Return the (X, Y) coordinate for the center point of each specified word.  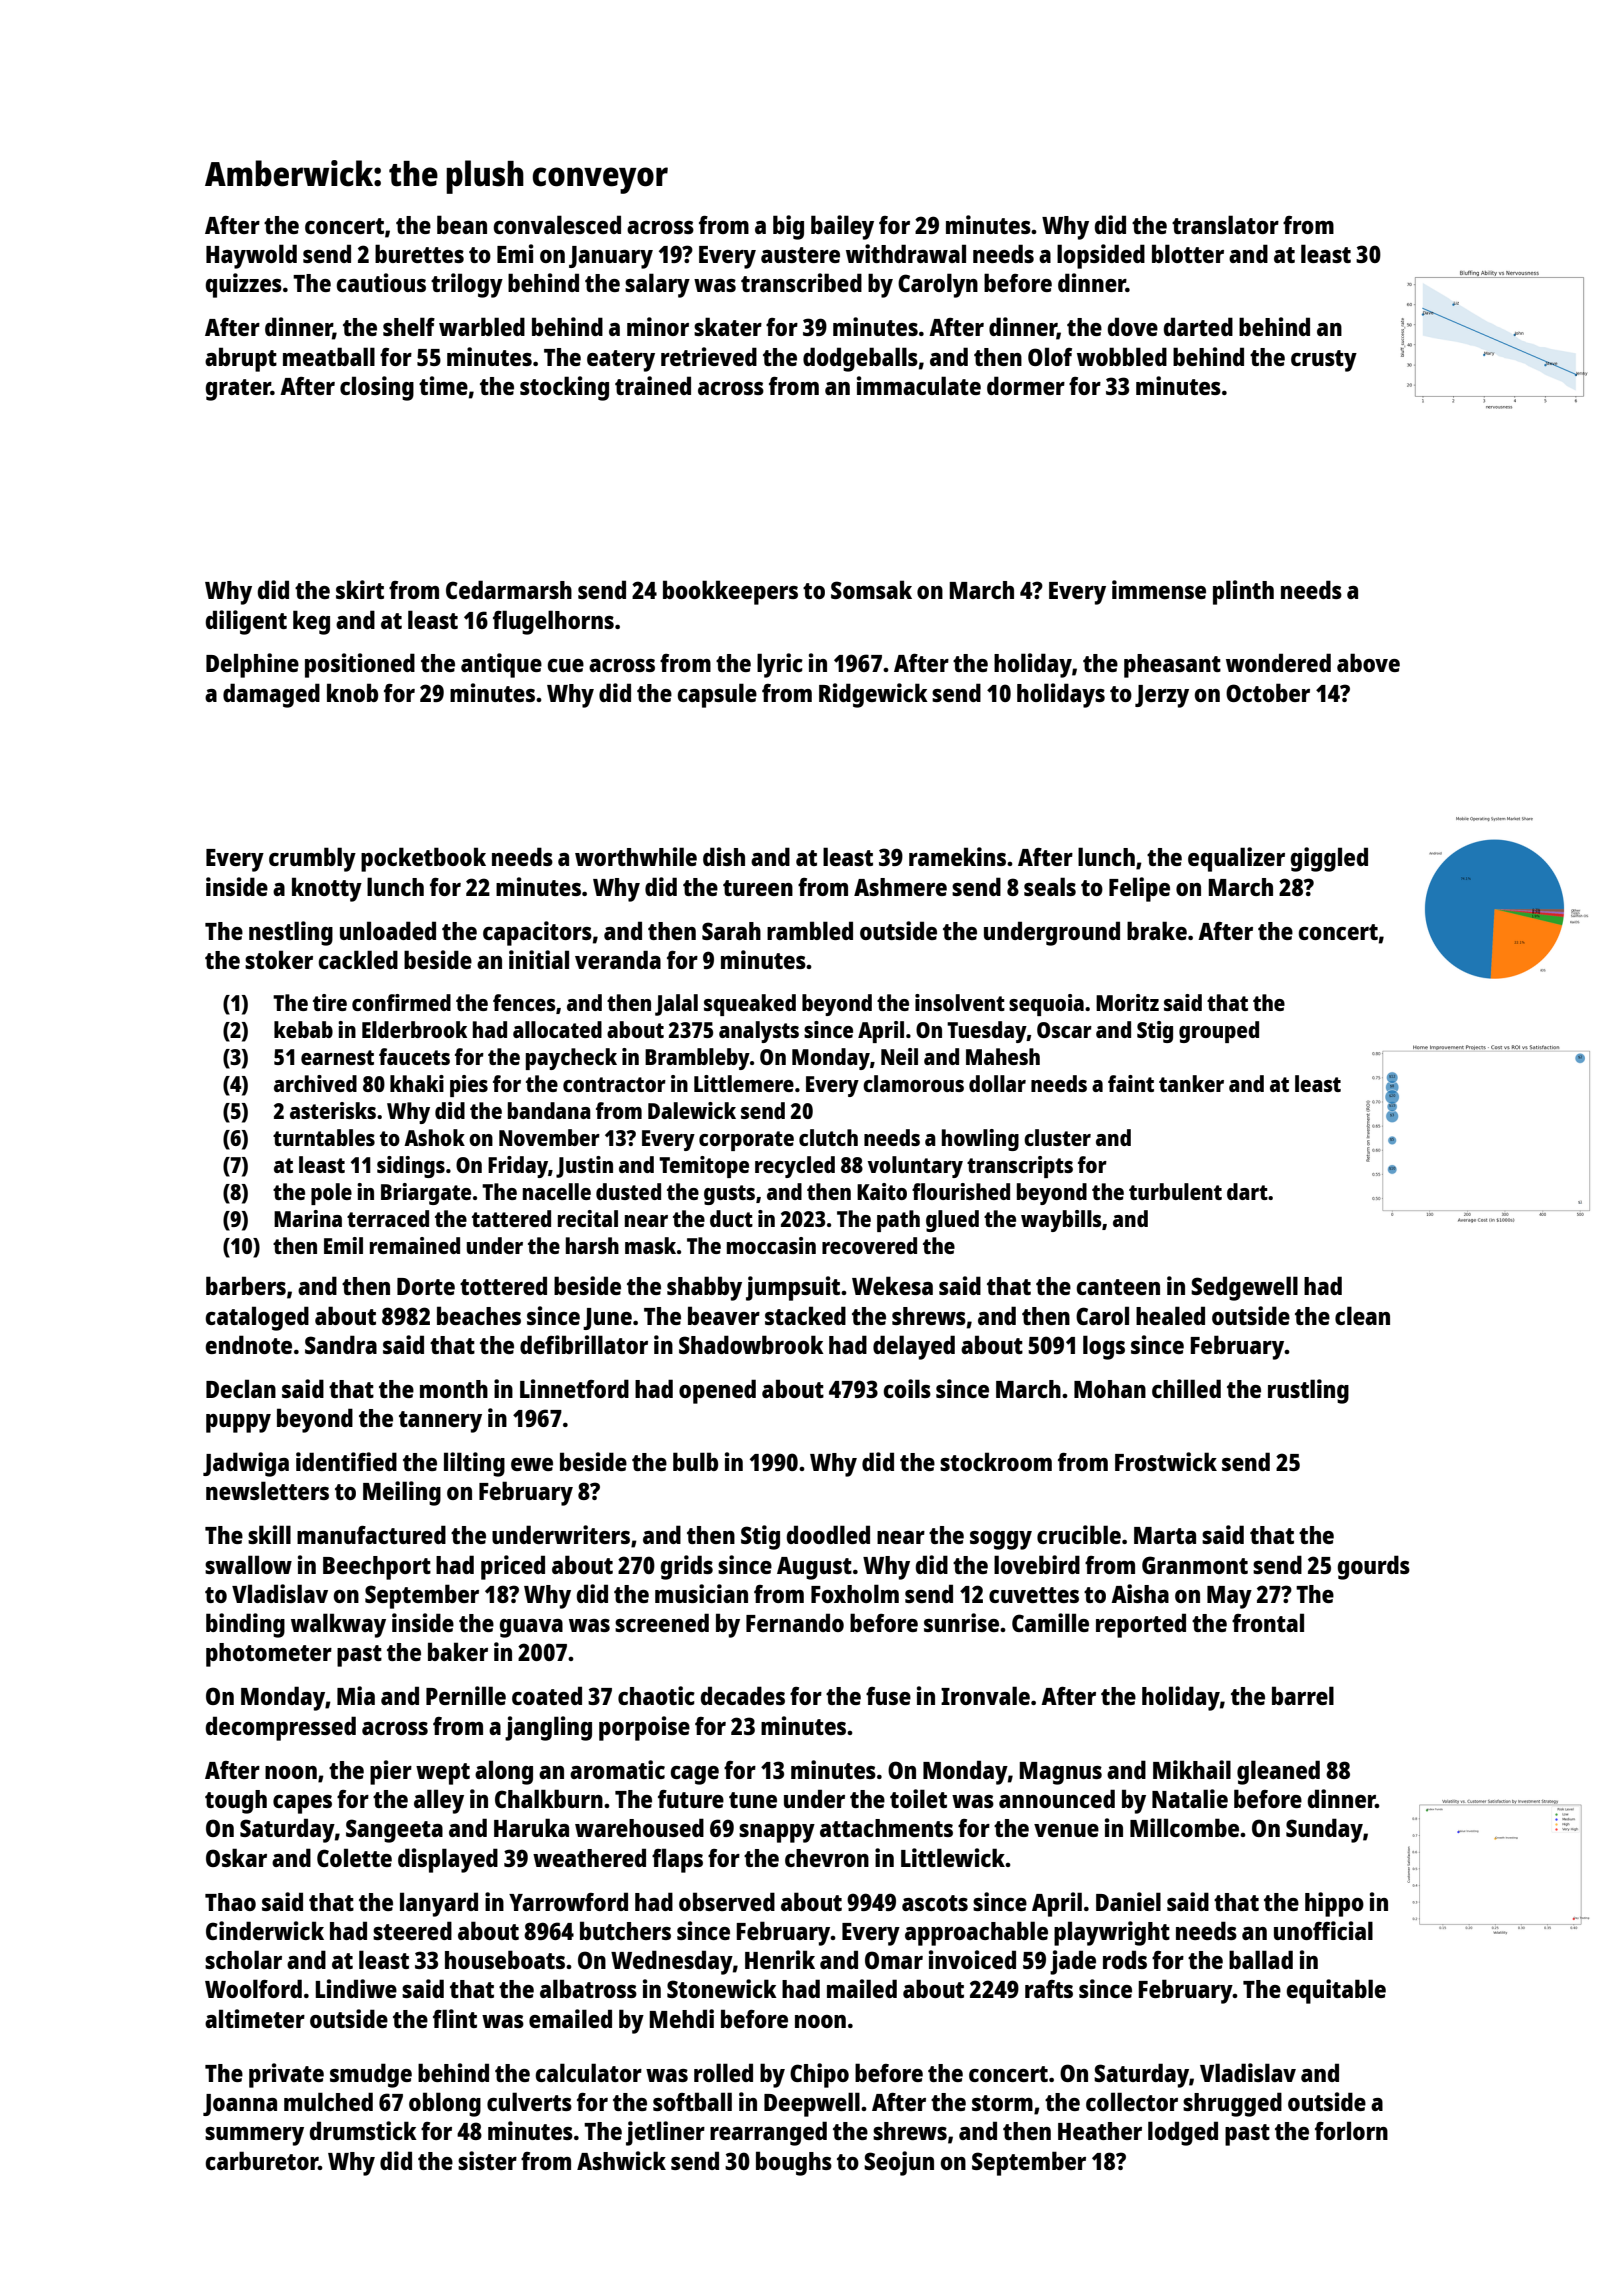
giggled (1329, 859)
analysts (759, 1032)
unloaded (388, 930)
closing (377, 388)
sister (487, 2160)
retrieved (709, 356)
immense (1159, 589)
